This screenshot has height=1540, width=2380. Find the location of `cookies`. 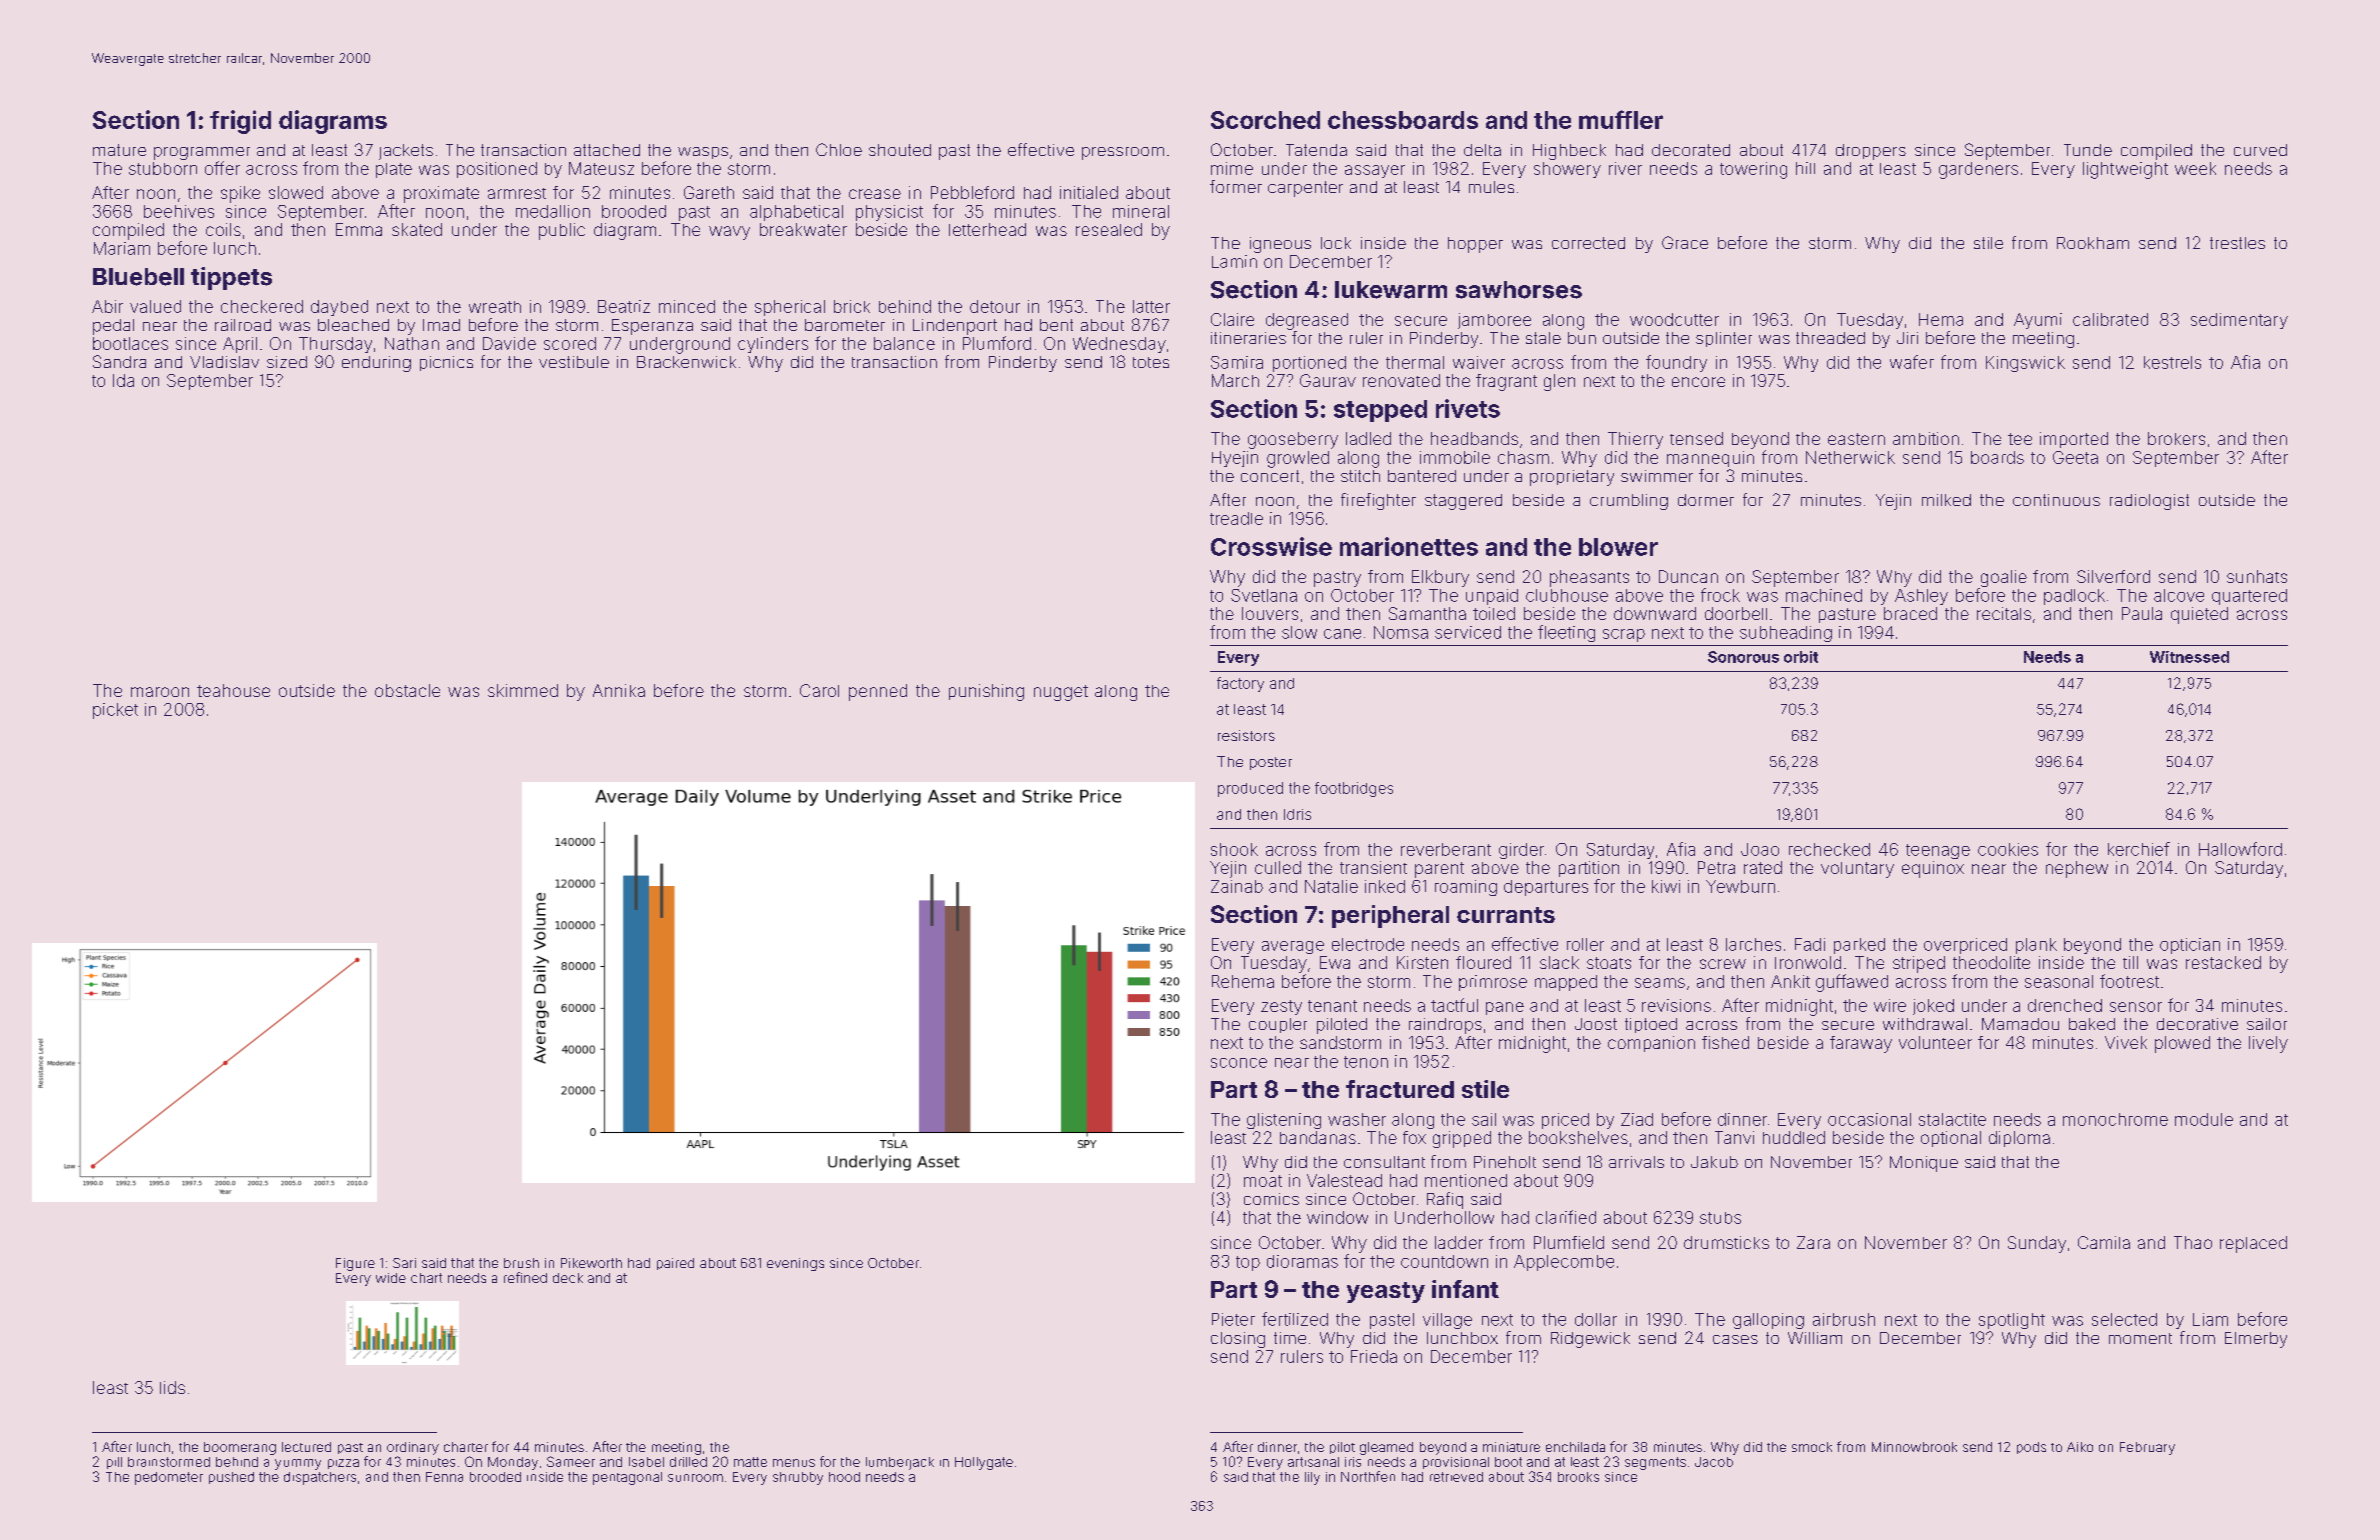

cookies is located at coordinates (2008, 849).
